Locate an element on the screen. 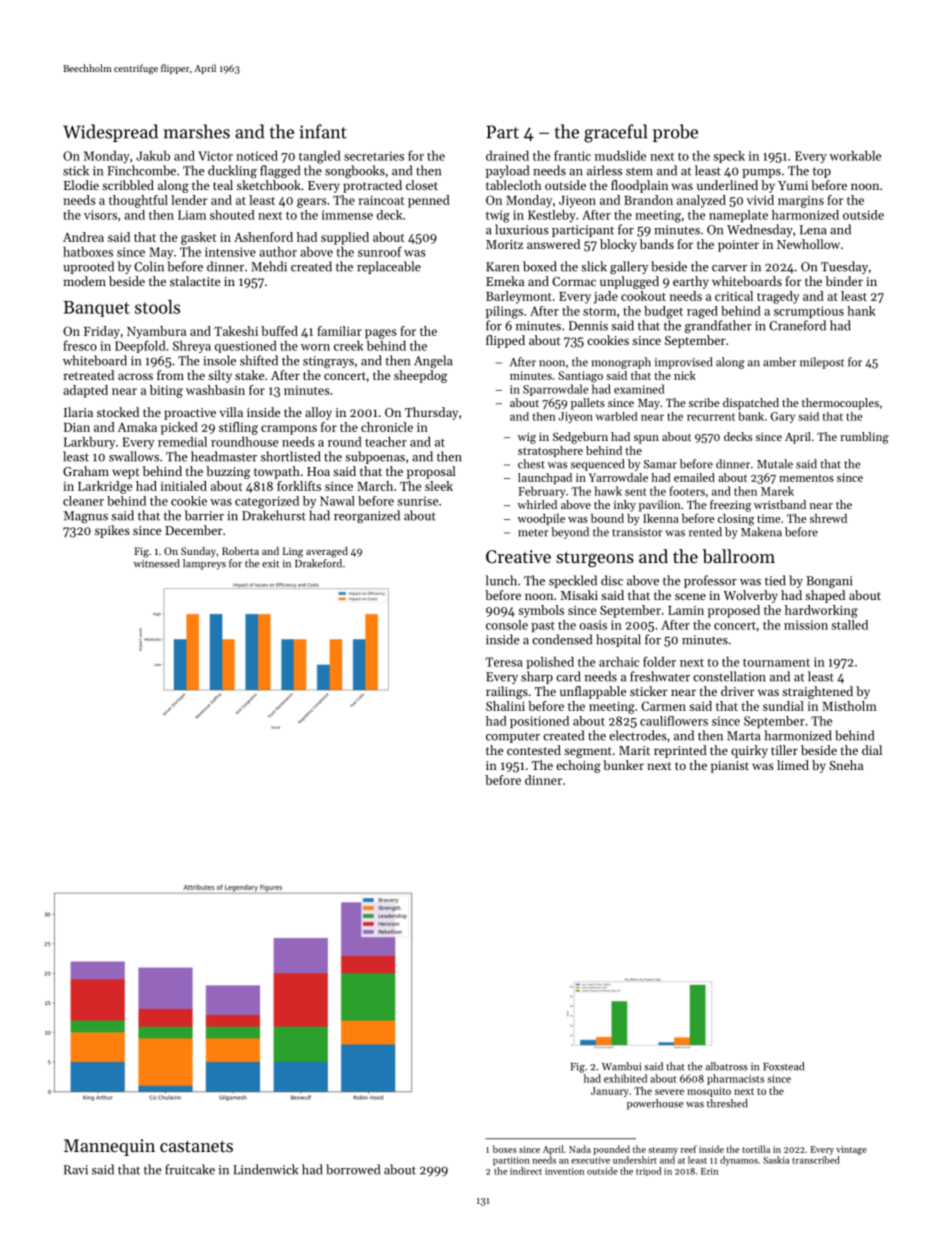 This screenshot has height=1233, width=952. contested is located at coordinates (534, 750).
